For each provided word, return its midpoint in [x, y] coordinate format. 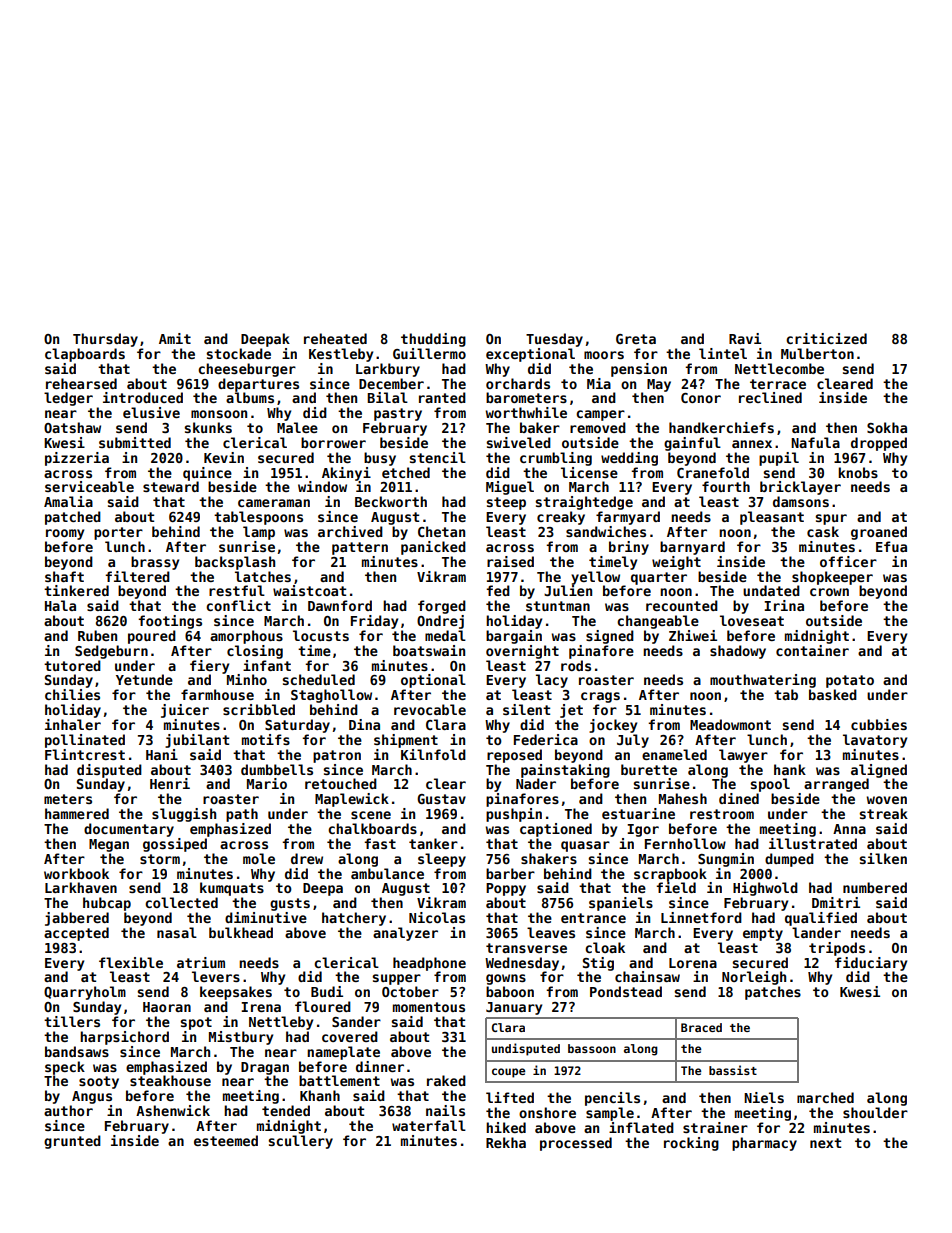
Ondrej [440, 622]
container [812, 650]
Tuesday [554, 340]
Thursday [105, 340]
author [68, 1110]
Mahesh [683, 798]
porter [118, 533]
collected [181, 902]
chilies [72, 694]
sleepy [442, 860]
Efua [891, 546]
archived [350, 531]
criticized [826, 338]
